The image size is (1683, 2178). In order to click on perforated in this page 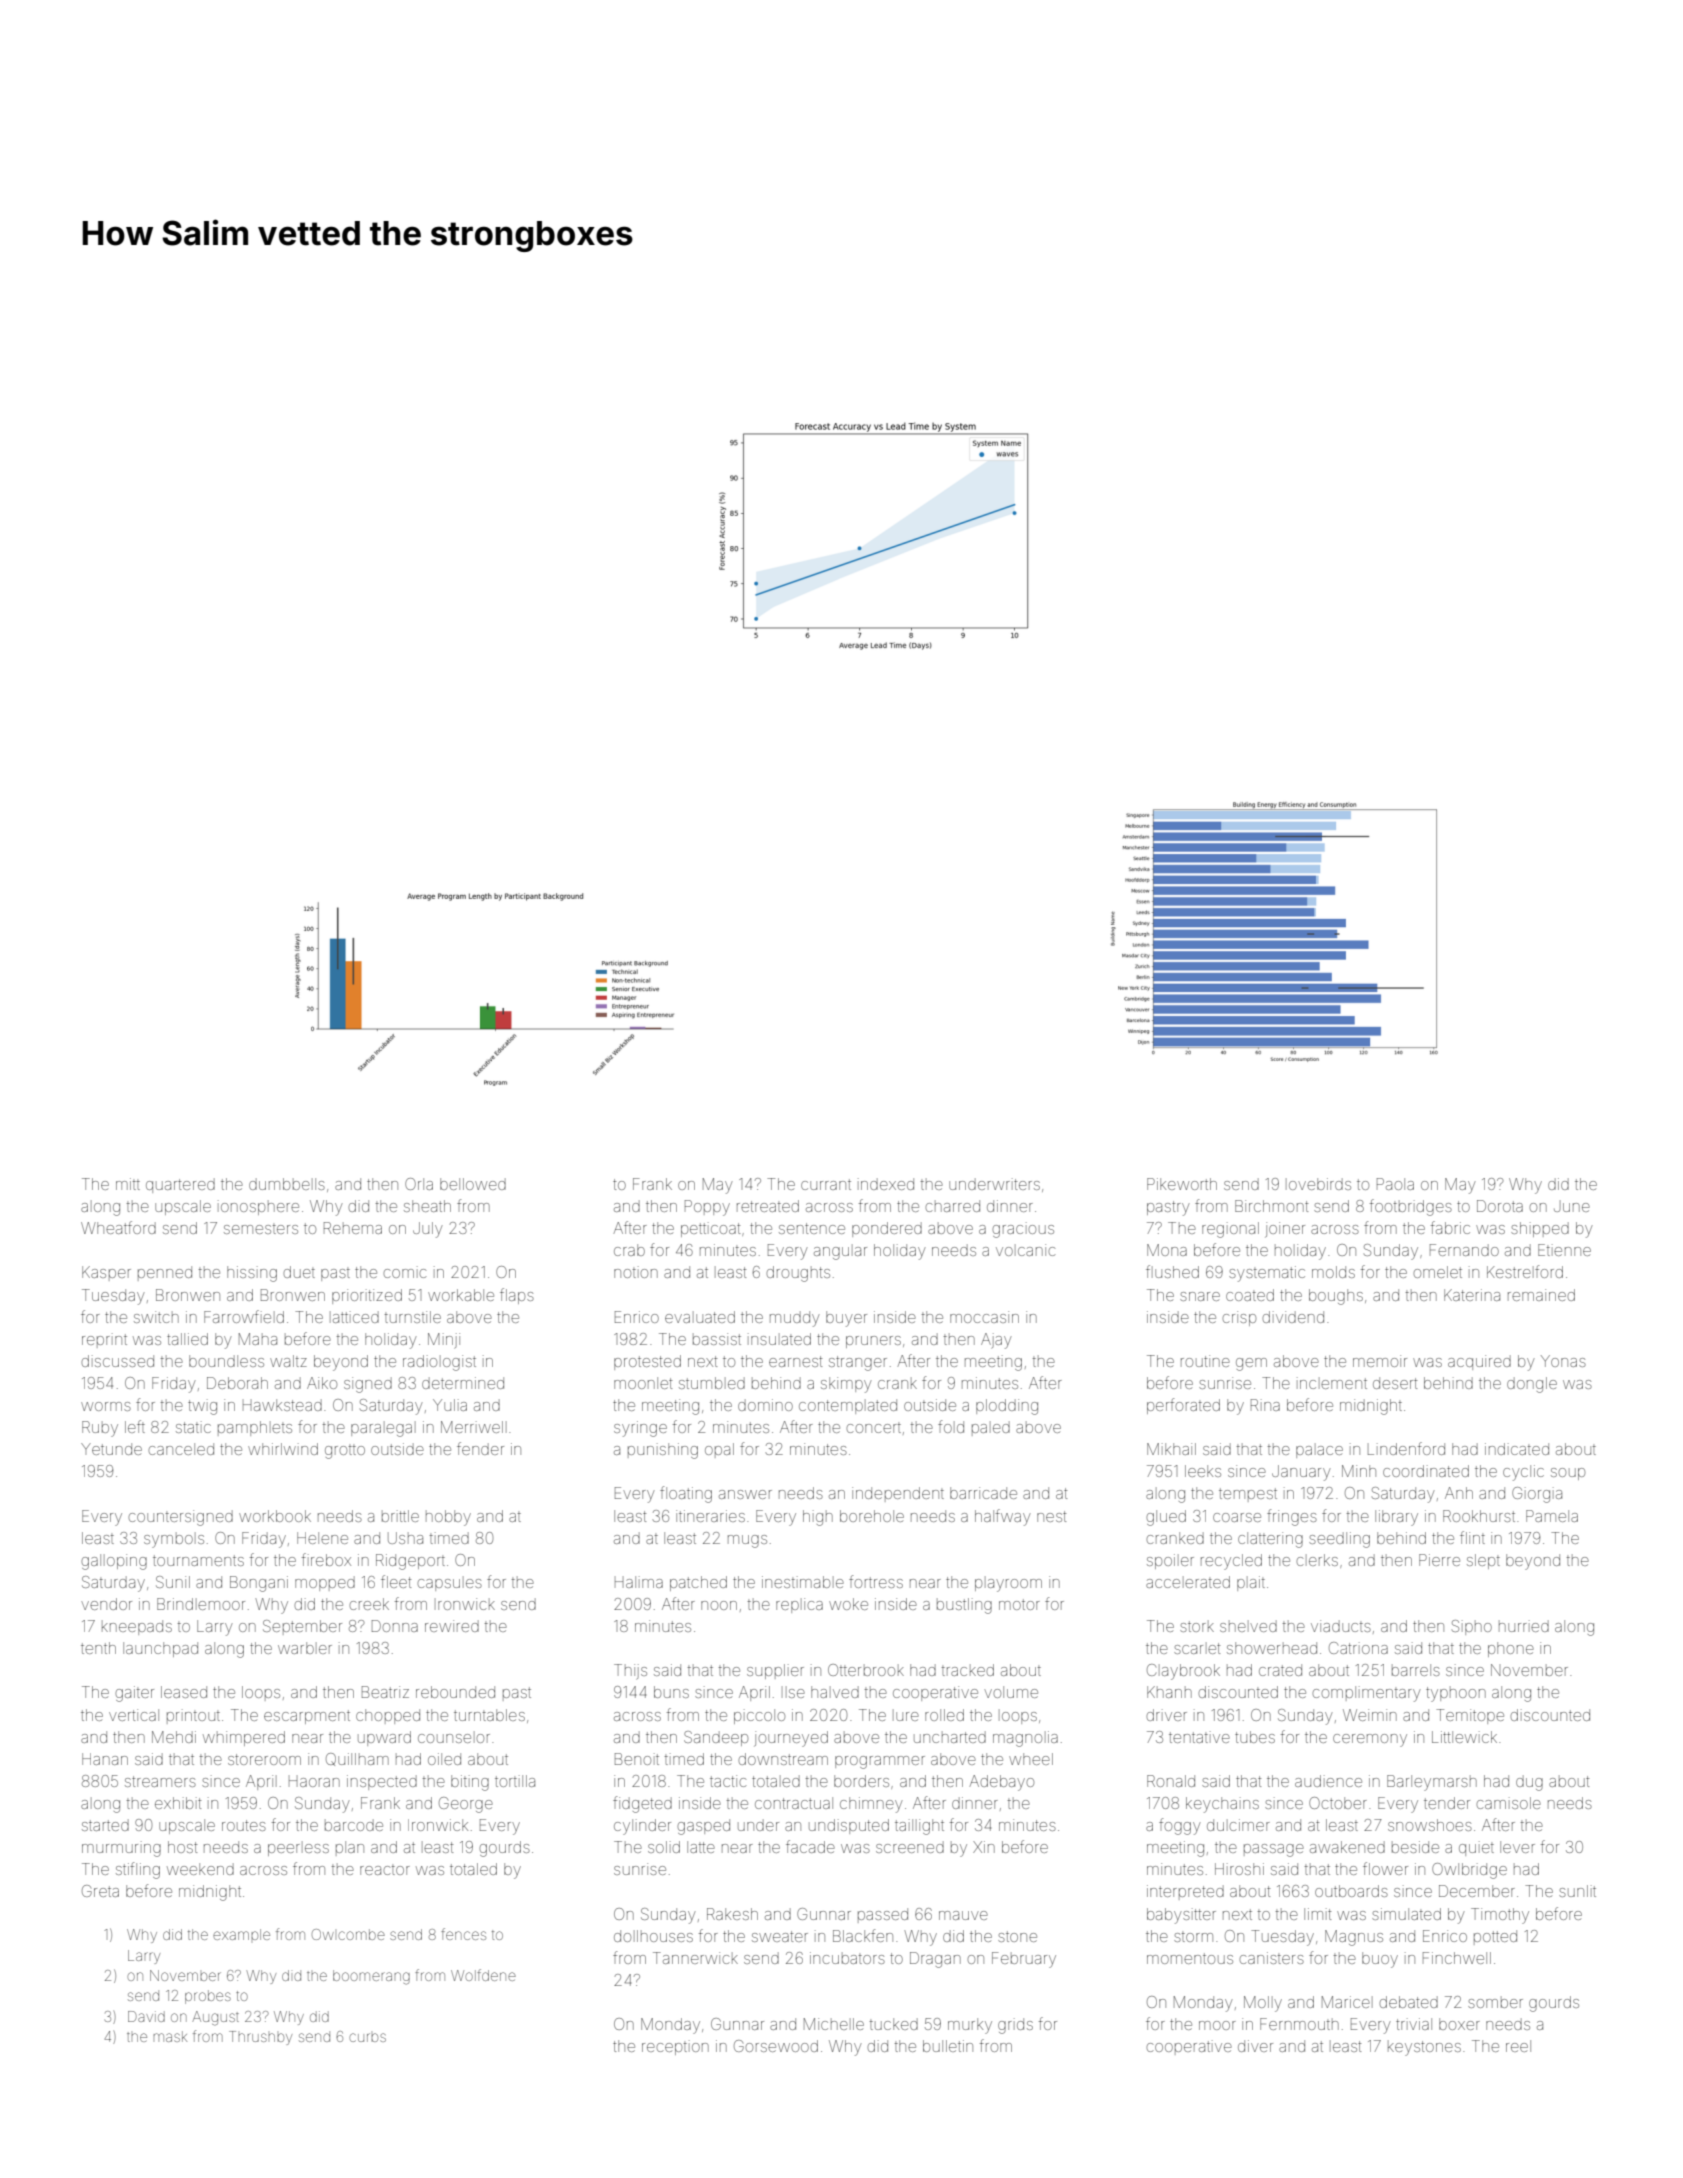, I will do `click(1183, 1406)`.
